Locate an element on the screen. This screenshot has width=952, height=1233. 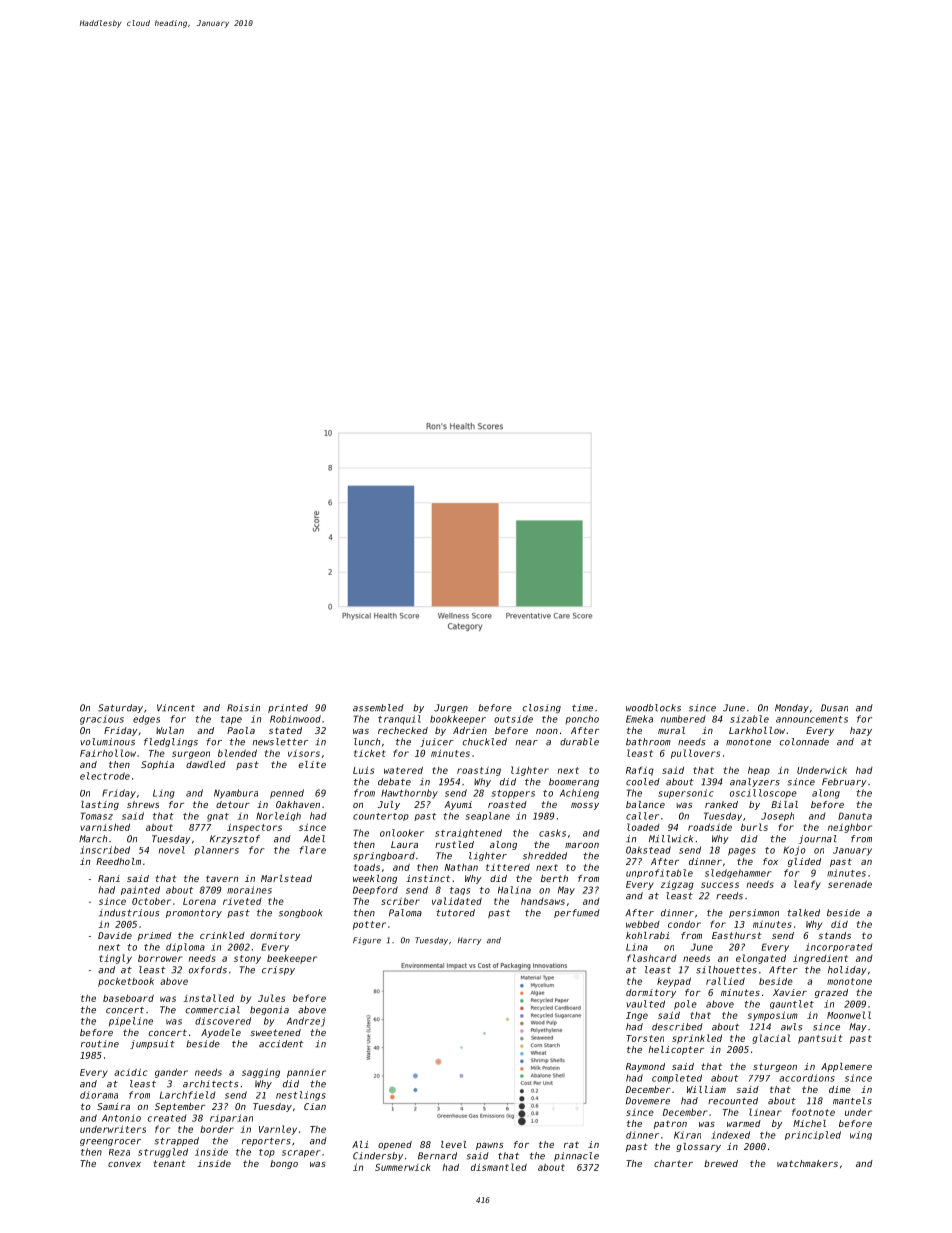
pinnacle is located at coordinates (576, 1156).
